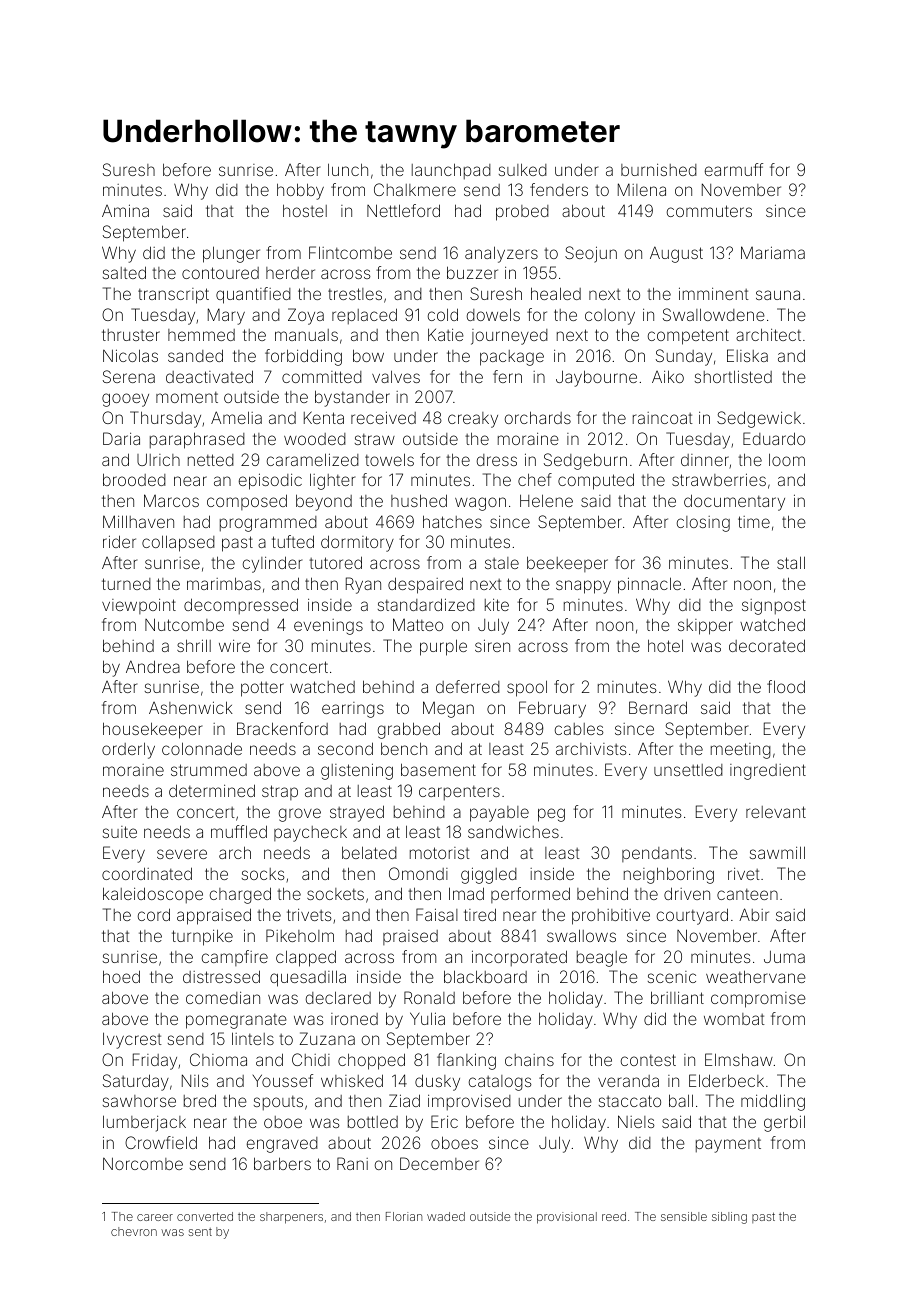 The width and height of the screenshot is (908, 1316). What do you see at coordinates (200, 1232) in the screenshot?
I see `sent` at bounding box center [200, 1232].
